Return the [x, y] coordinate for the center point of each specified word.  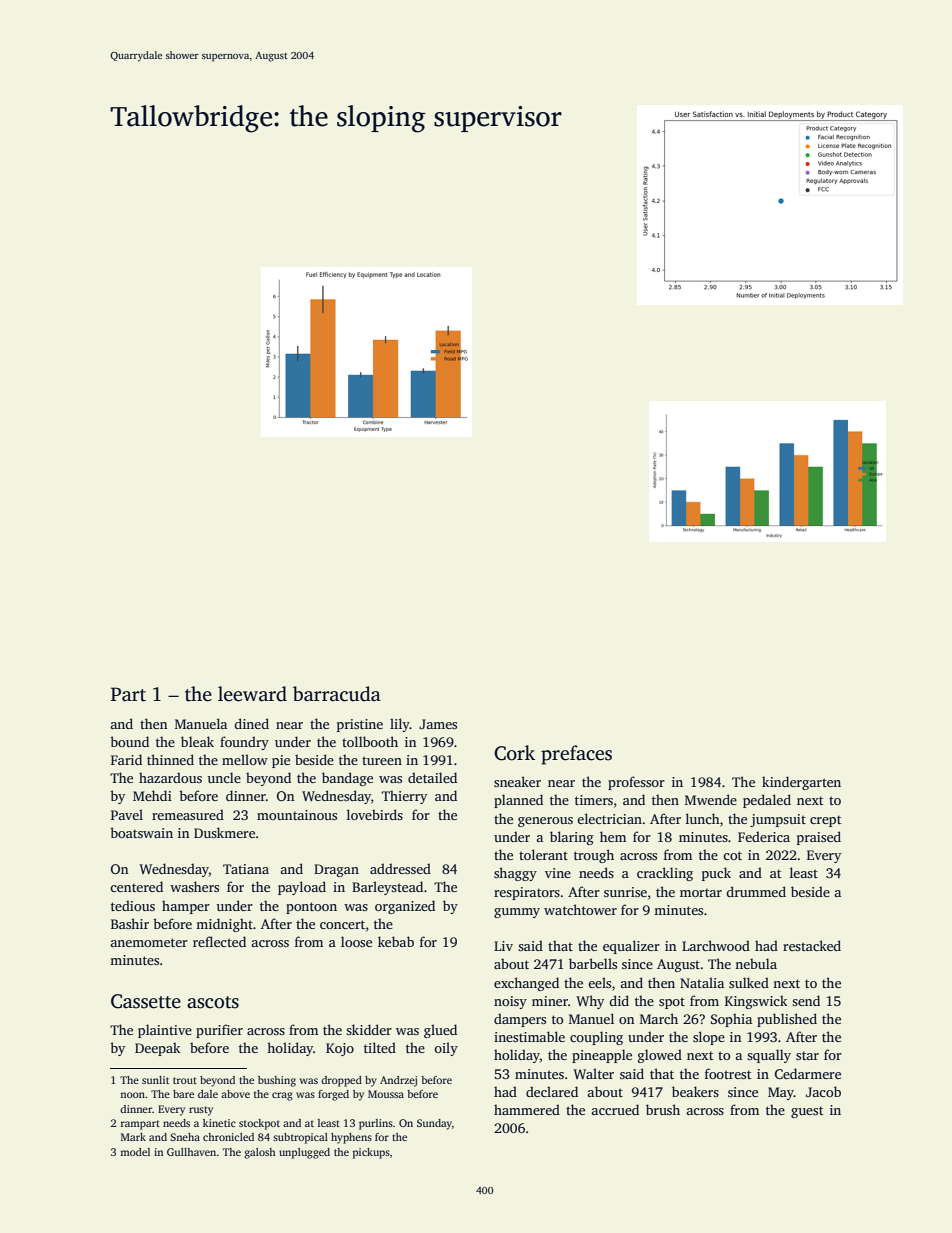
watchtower [580, 909]
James [438, 724]
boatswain [141, 832]
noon [132, 1095]
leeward [252, 694]
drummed [756, 891]
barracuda [337, 694]
